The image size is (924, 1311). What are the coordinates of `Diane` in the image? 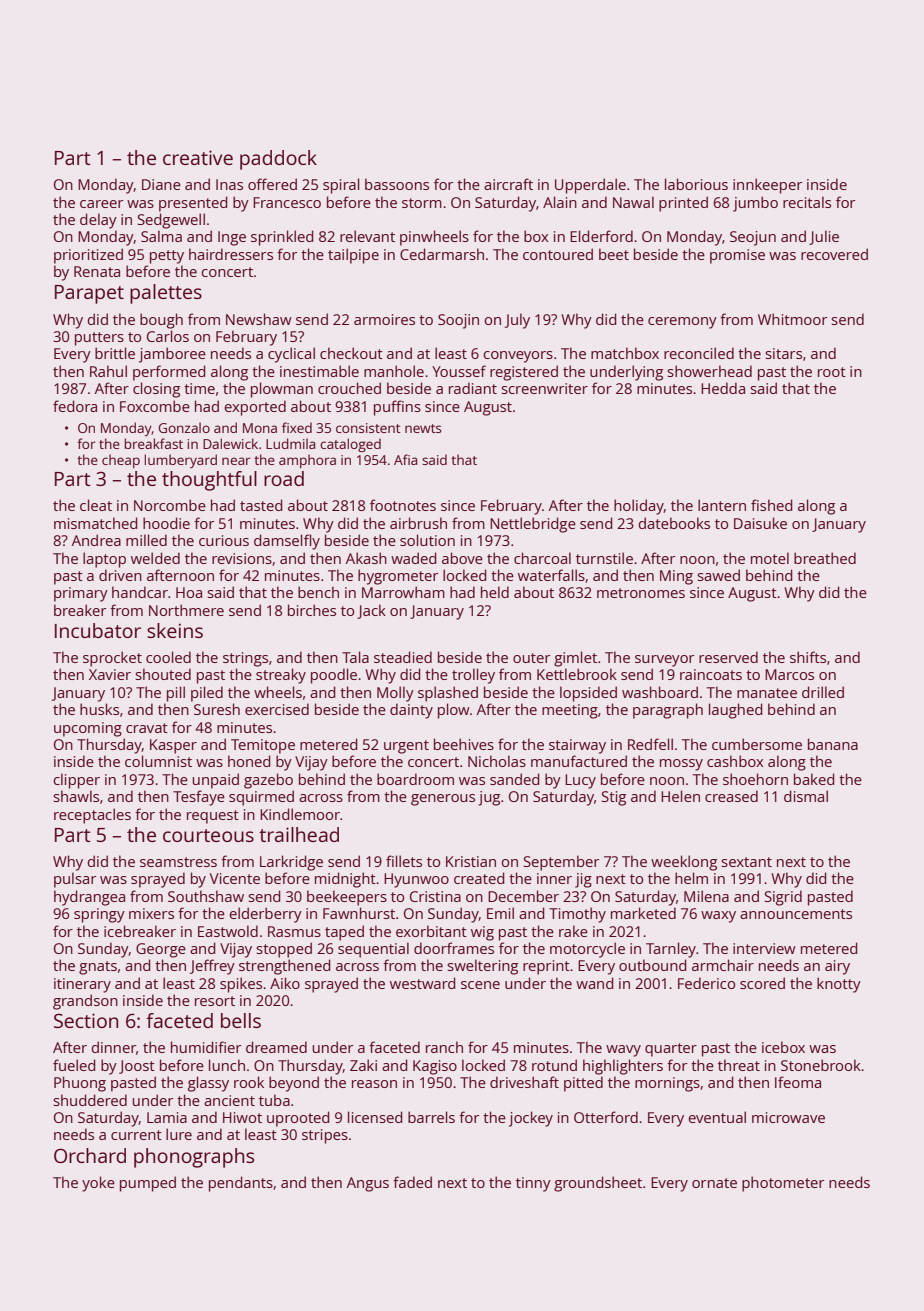 It's located at (161, 184).
